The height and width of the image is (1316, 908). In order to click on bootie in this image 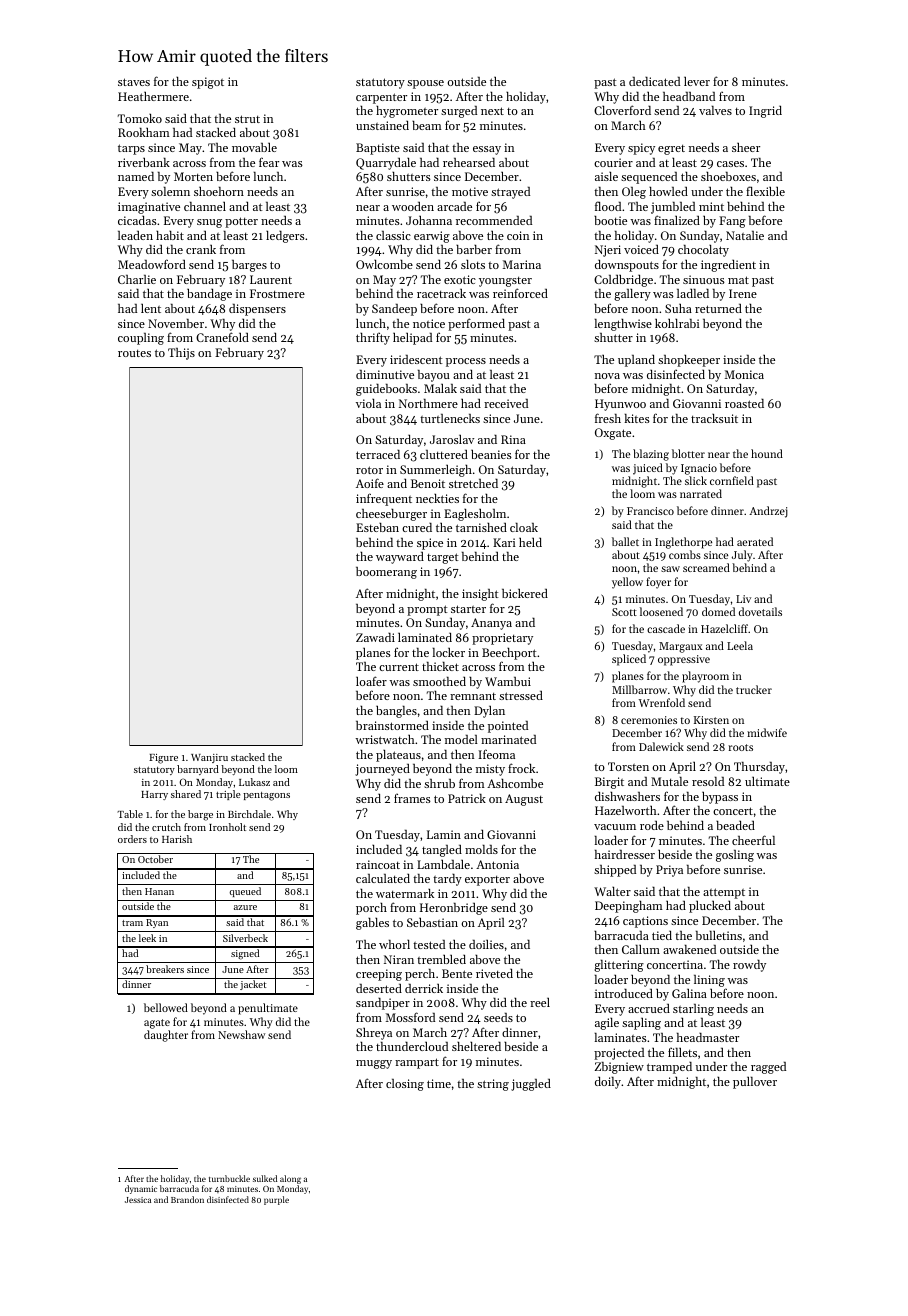, I will do `click(610, 220)`.
